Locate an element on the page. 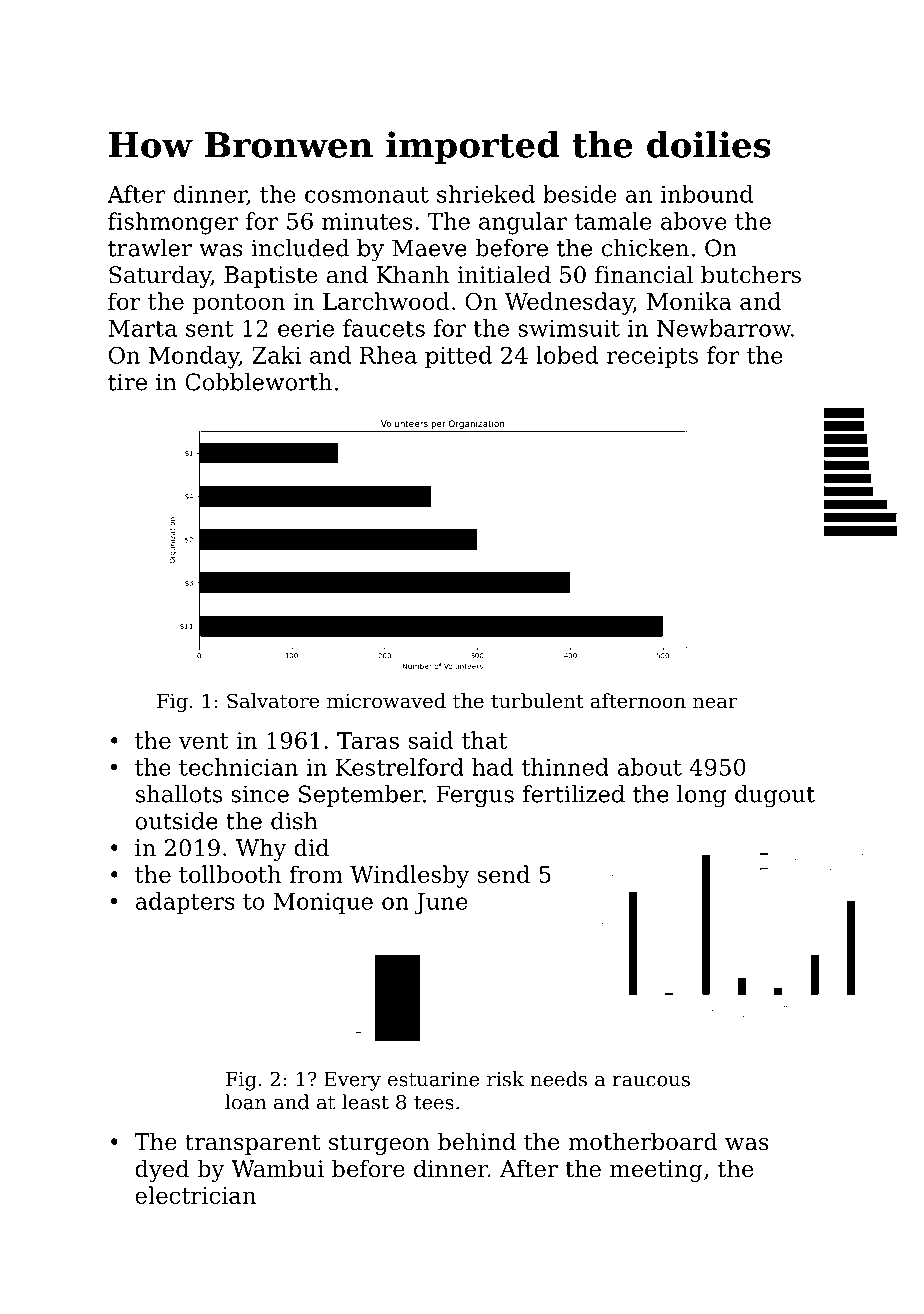  motherboard is located at coordinates (643, 1141).
